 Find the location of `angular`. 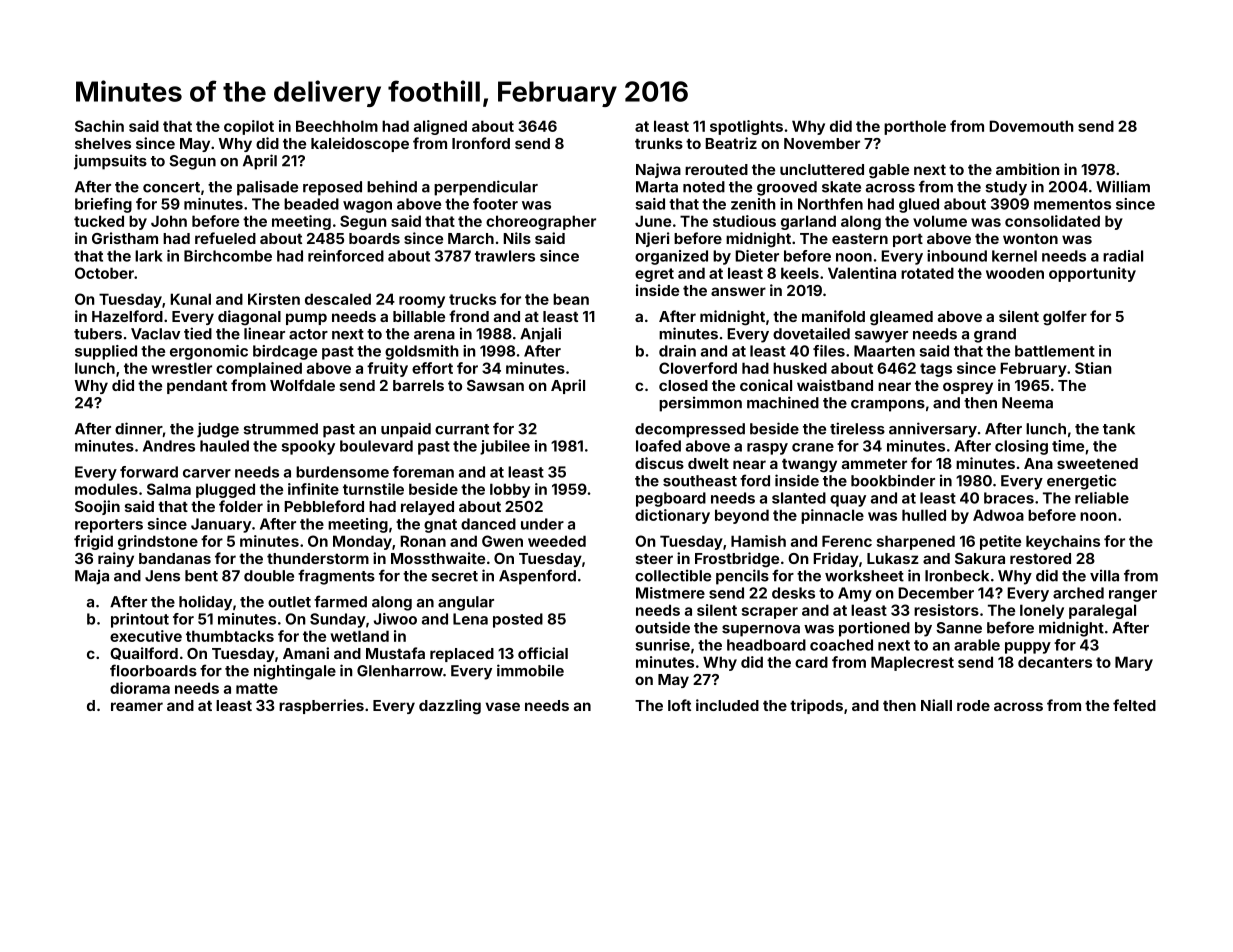

angular is located at coordinates (466, 603).
